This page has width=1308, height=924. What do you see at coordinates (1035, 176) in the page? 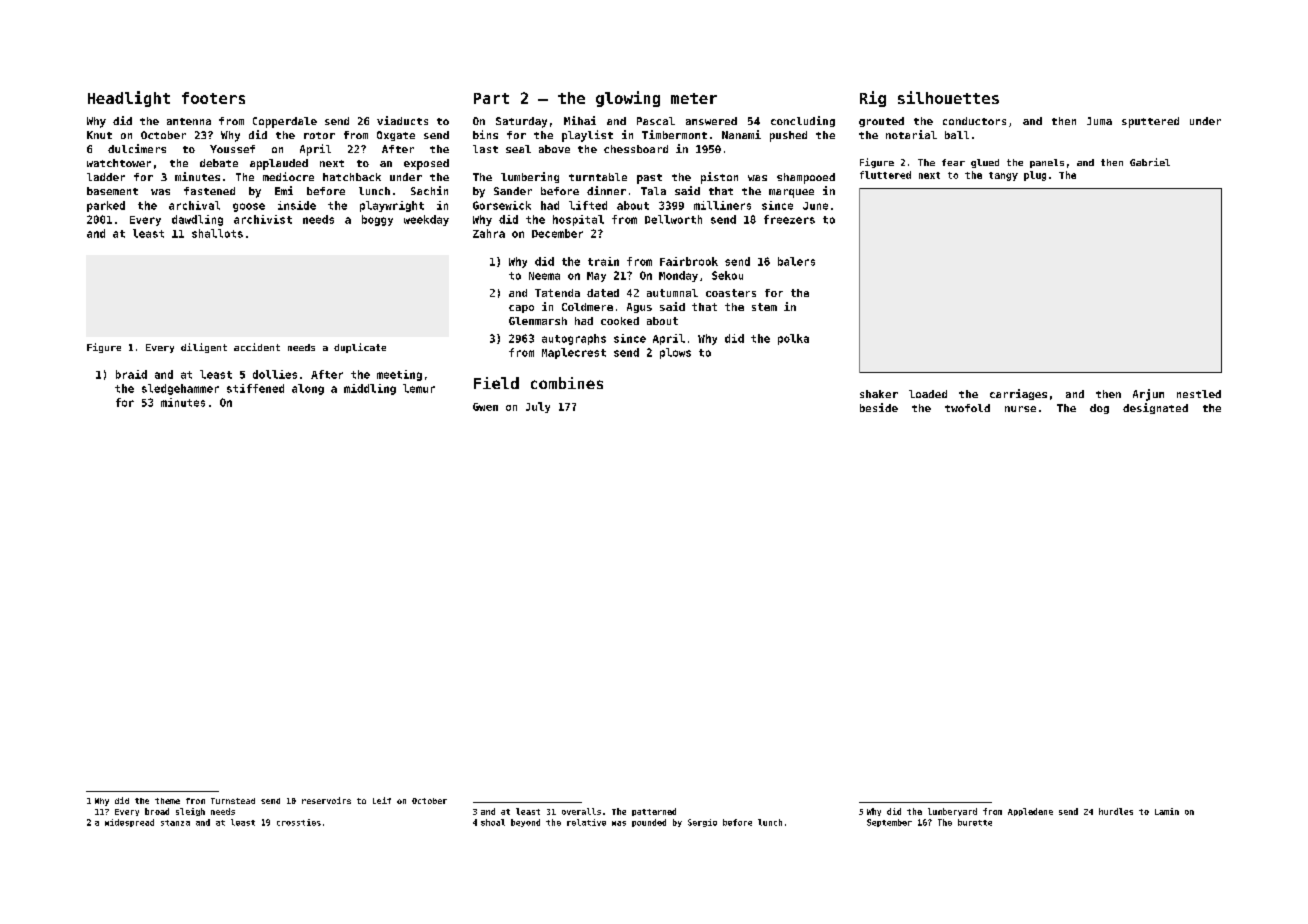
I see `plug` at bounding box center [1035, 176].
